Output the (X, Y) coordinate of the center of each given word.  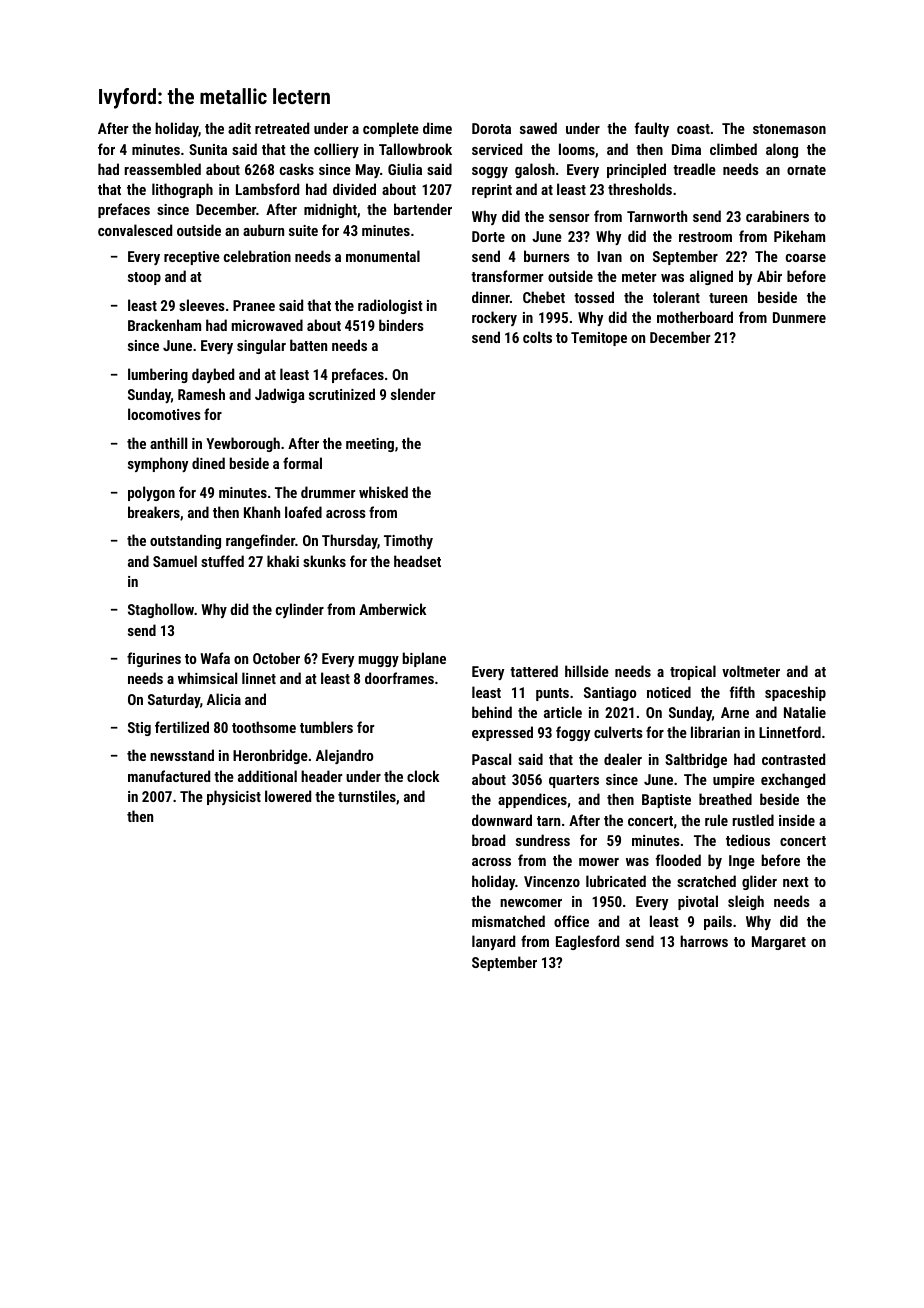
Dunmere (799, 317)
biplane (424, 659)
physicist (234, 797)
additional (267, 776)
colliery (336, 150)
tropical (693, 672)
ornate (806, 170)
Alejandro (344, 756)
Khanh (262, 512)
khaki (283, 561)
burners (547, 256)
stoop (144, 278)
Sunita (208, 149)
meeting (370, 445)
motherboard (695, 317)
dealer (623, 759)
